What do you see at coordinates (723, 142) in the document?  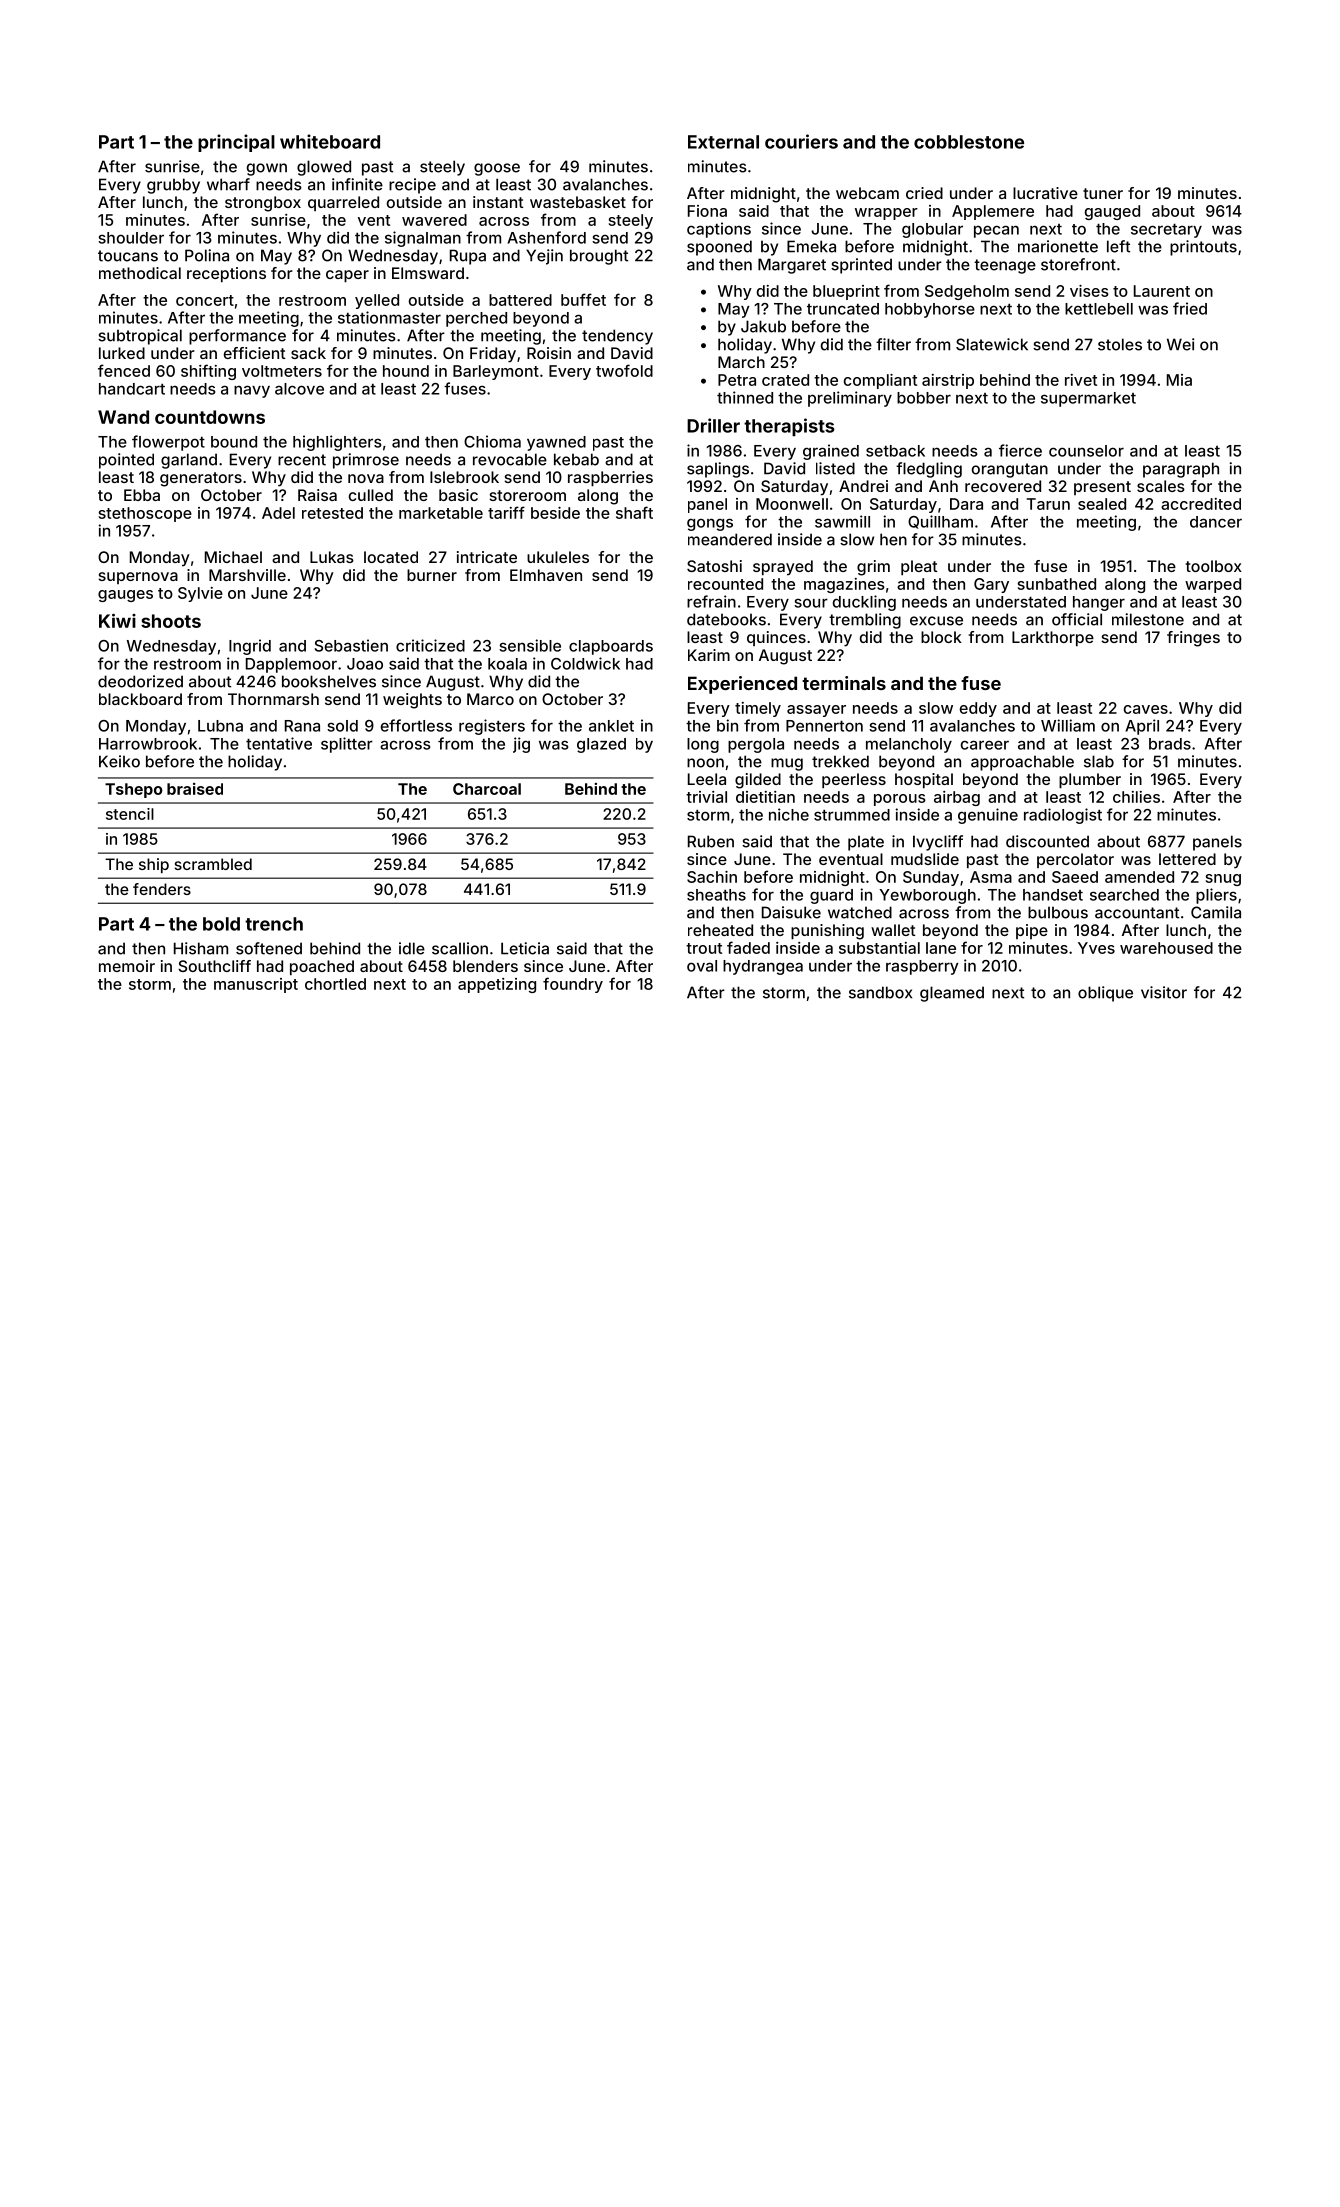 I see `External` at bounding box center [723, 142].
